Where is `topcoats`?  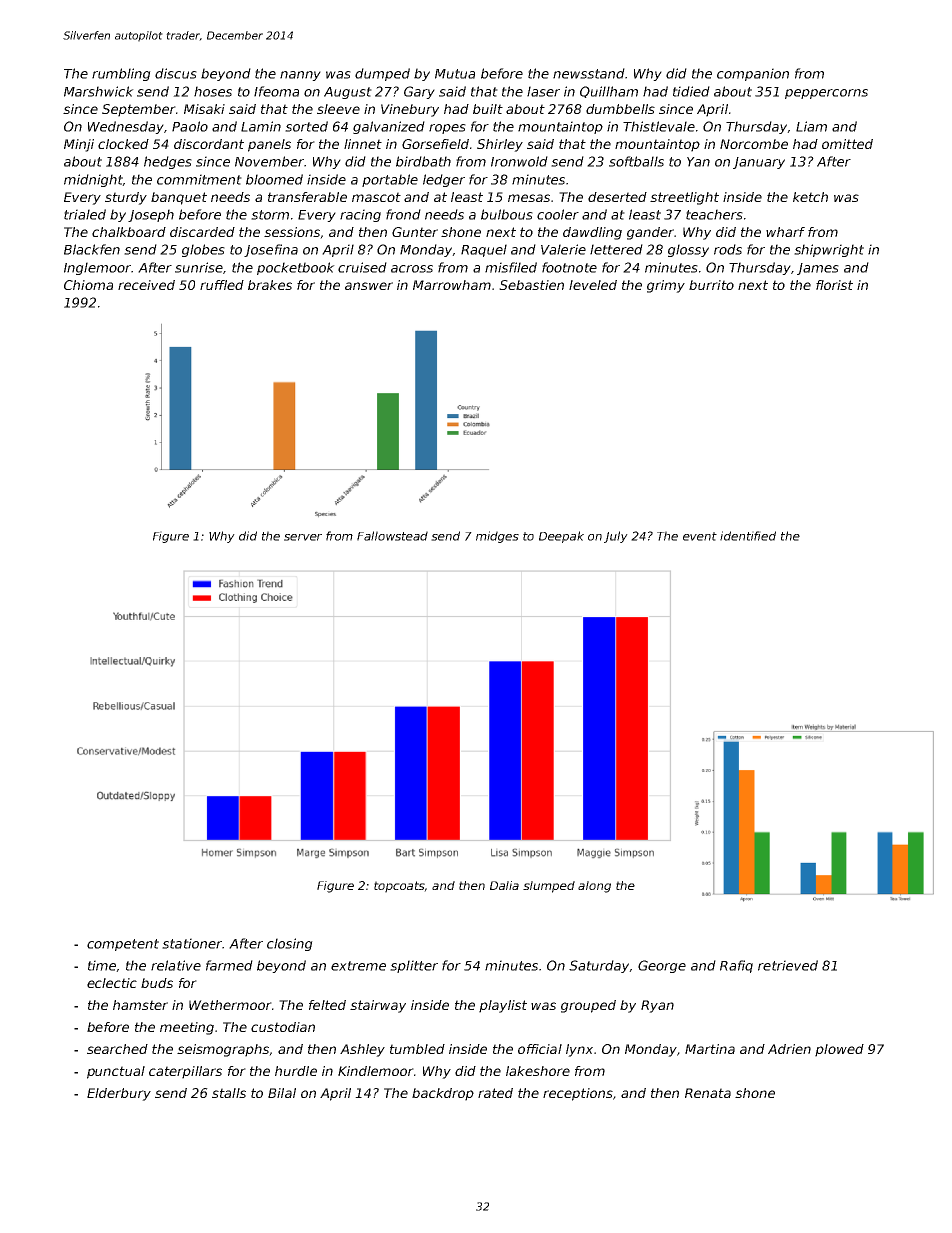
topcoats is located at coordinates (399, 887).
